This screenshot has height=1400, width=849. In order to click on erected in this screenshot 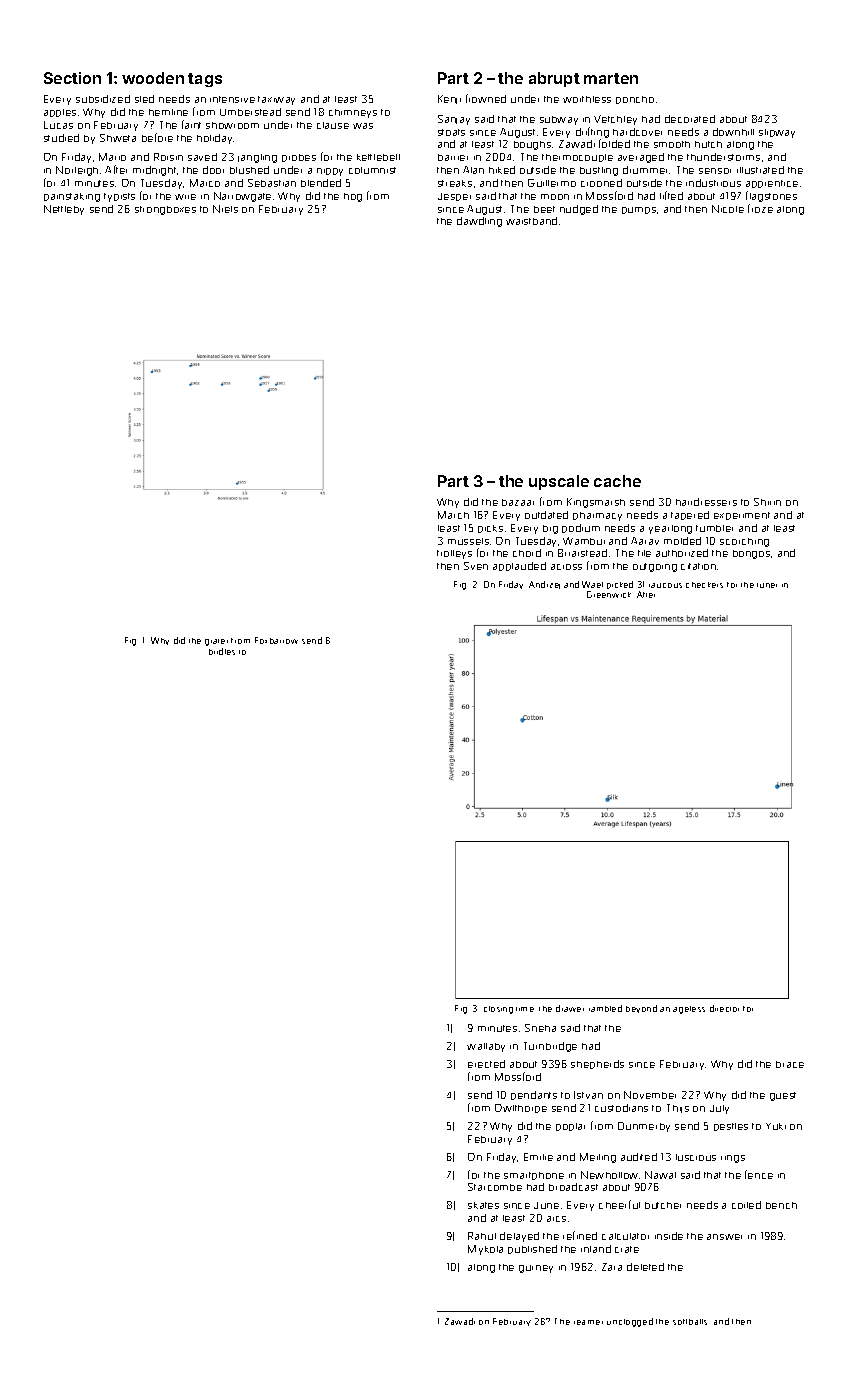, I will do `click(486, 1064)`.
